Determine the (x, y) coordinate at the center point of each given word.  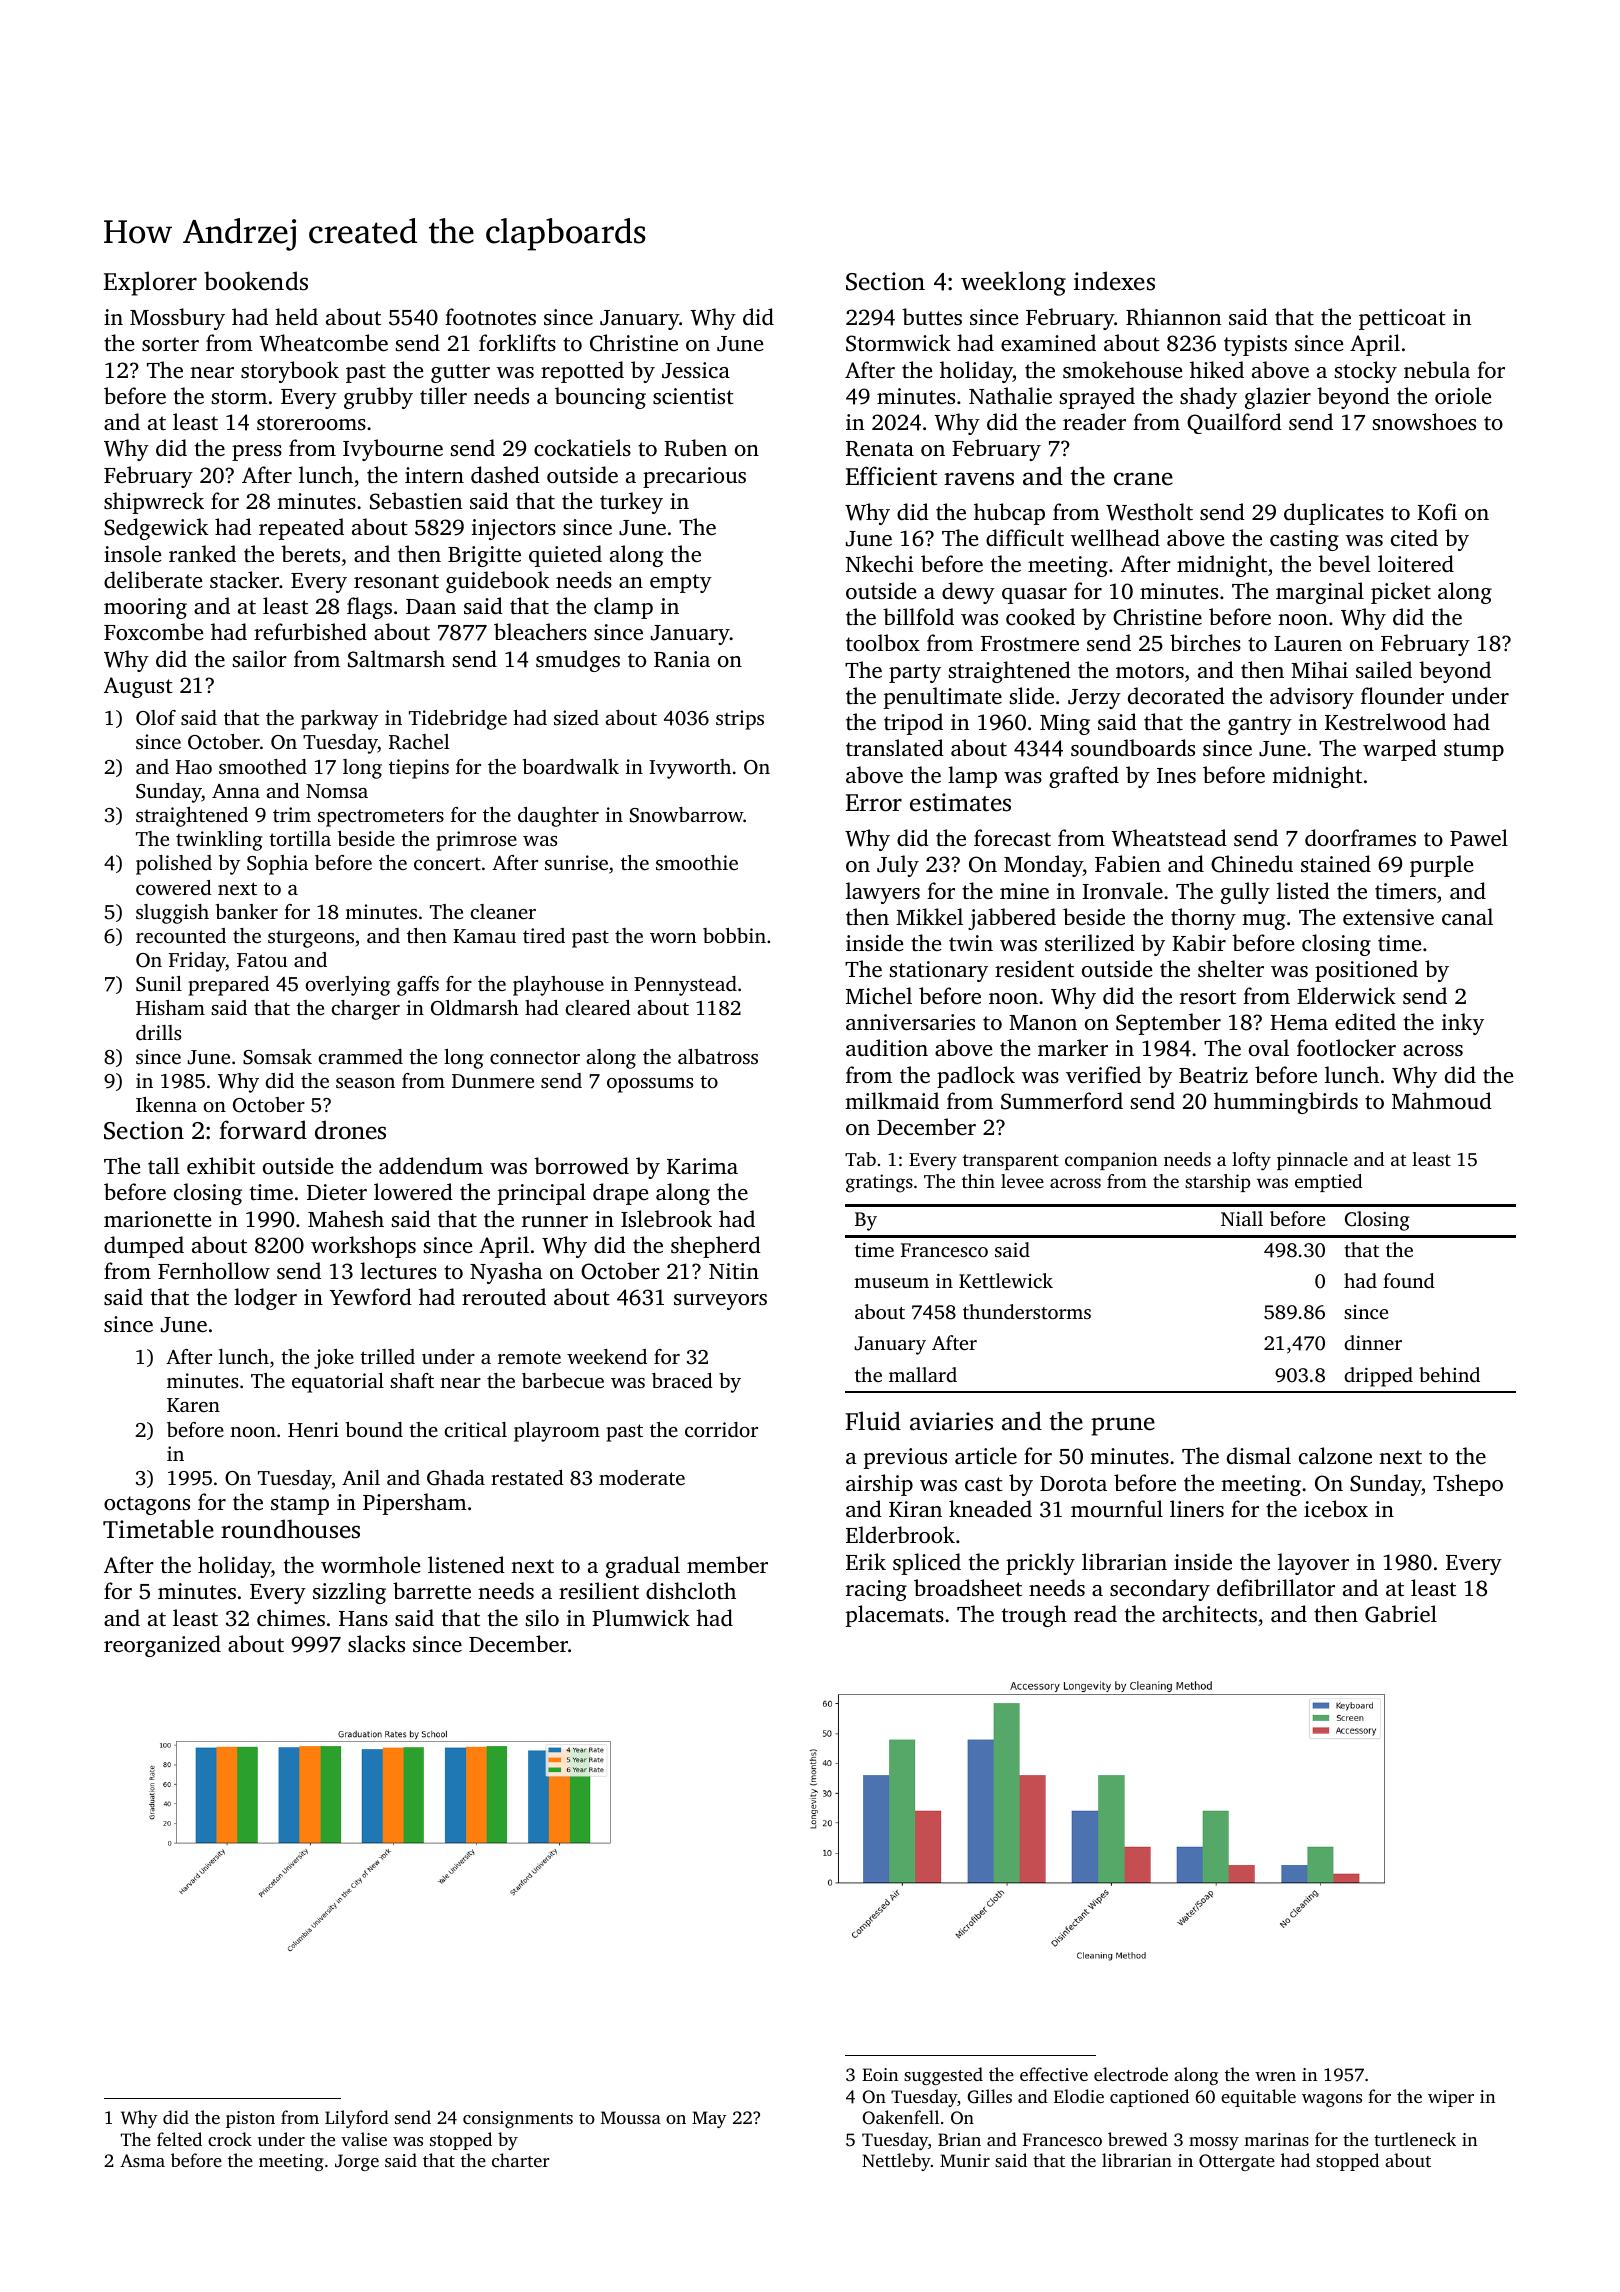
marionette (157, 1219)
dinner (1373, 1342)
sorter (170, 344)
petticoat (1402, 319)
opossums (650, 1085)
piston (250, 2119)
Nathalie (1010, 395)
